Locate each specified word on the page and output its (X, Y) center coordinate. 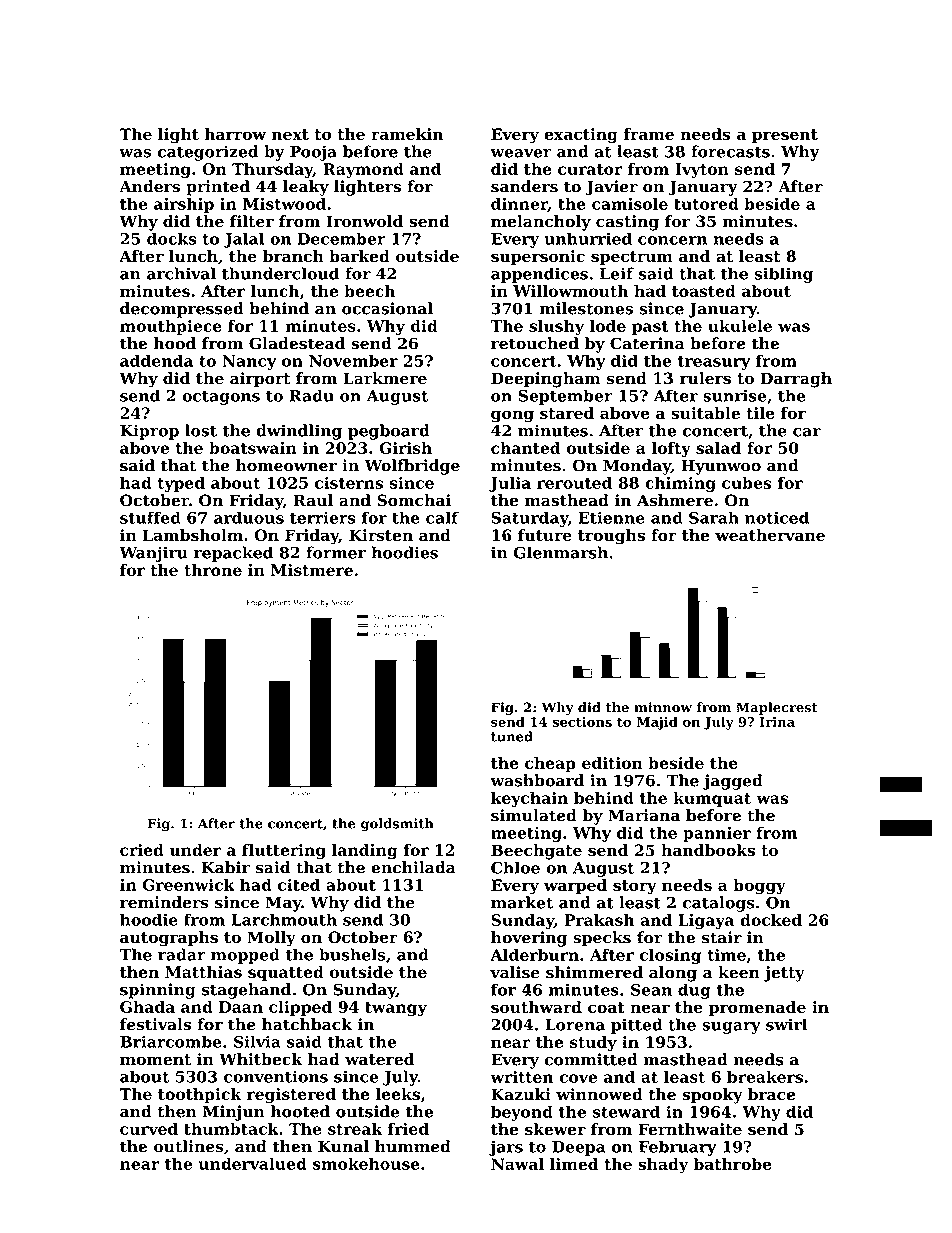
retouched (535, 343)
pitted (636, 1026)
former (336, 552)
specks (602, 939)
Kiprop (149, 432)
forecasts (730, 151)
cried (142, 850)
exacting (581, 136)
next (290, 134)
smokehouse (366, 1163)
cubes (746, 482)
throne (213, 570)
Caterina (647, 343)
